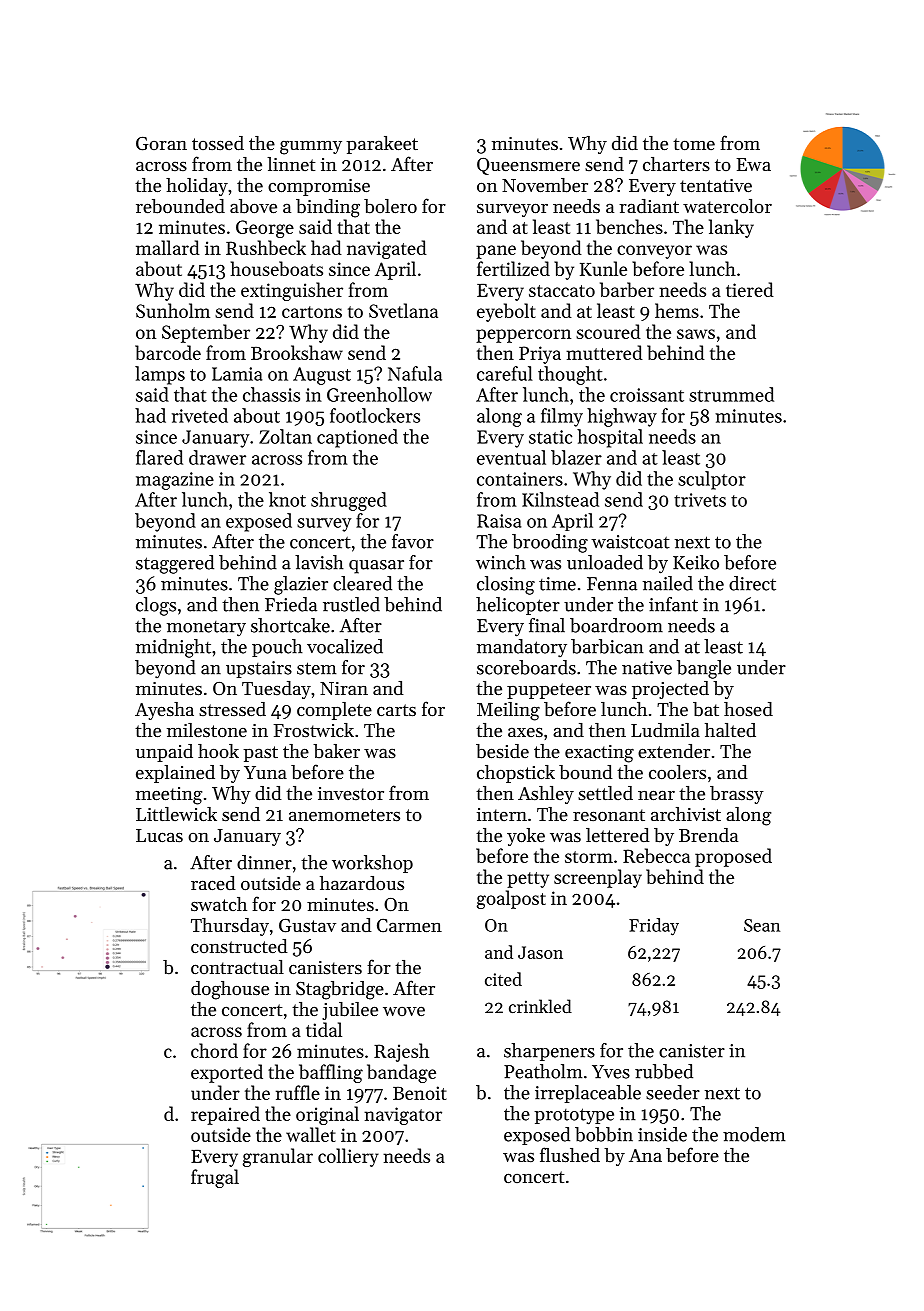  Describe the element at coordinates (415, 373) in the image. I see `Nafula` at that location.
